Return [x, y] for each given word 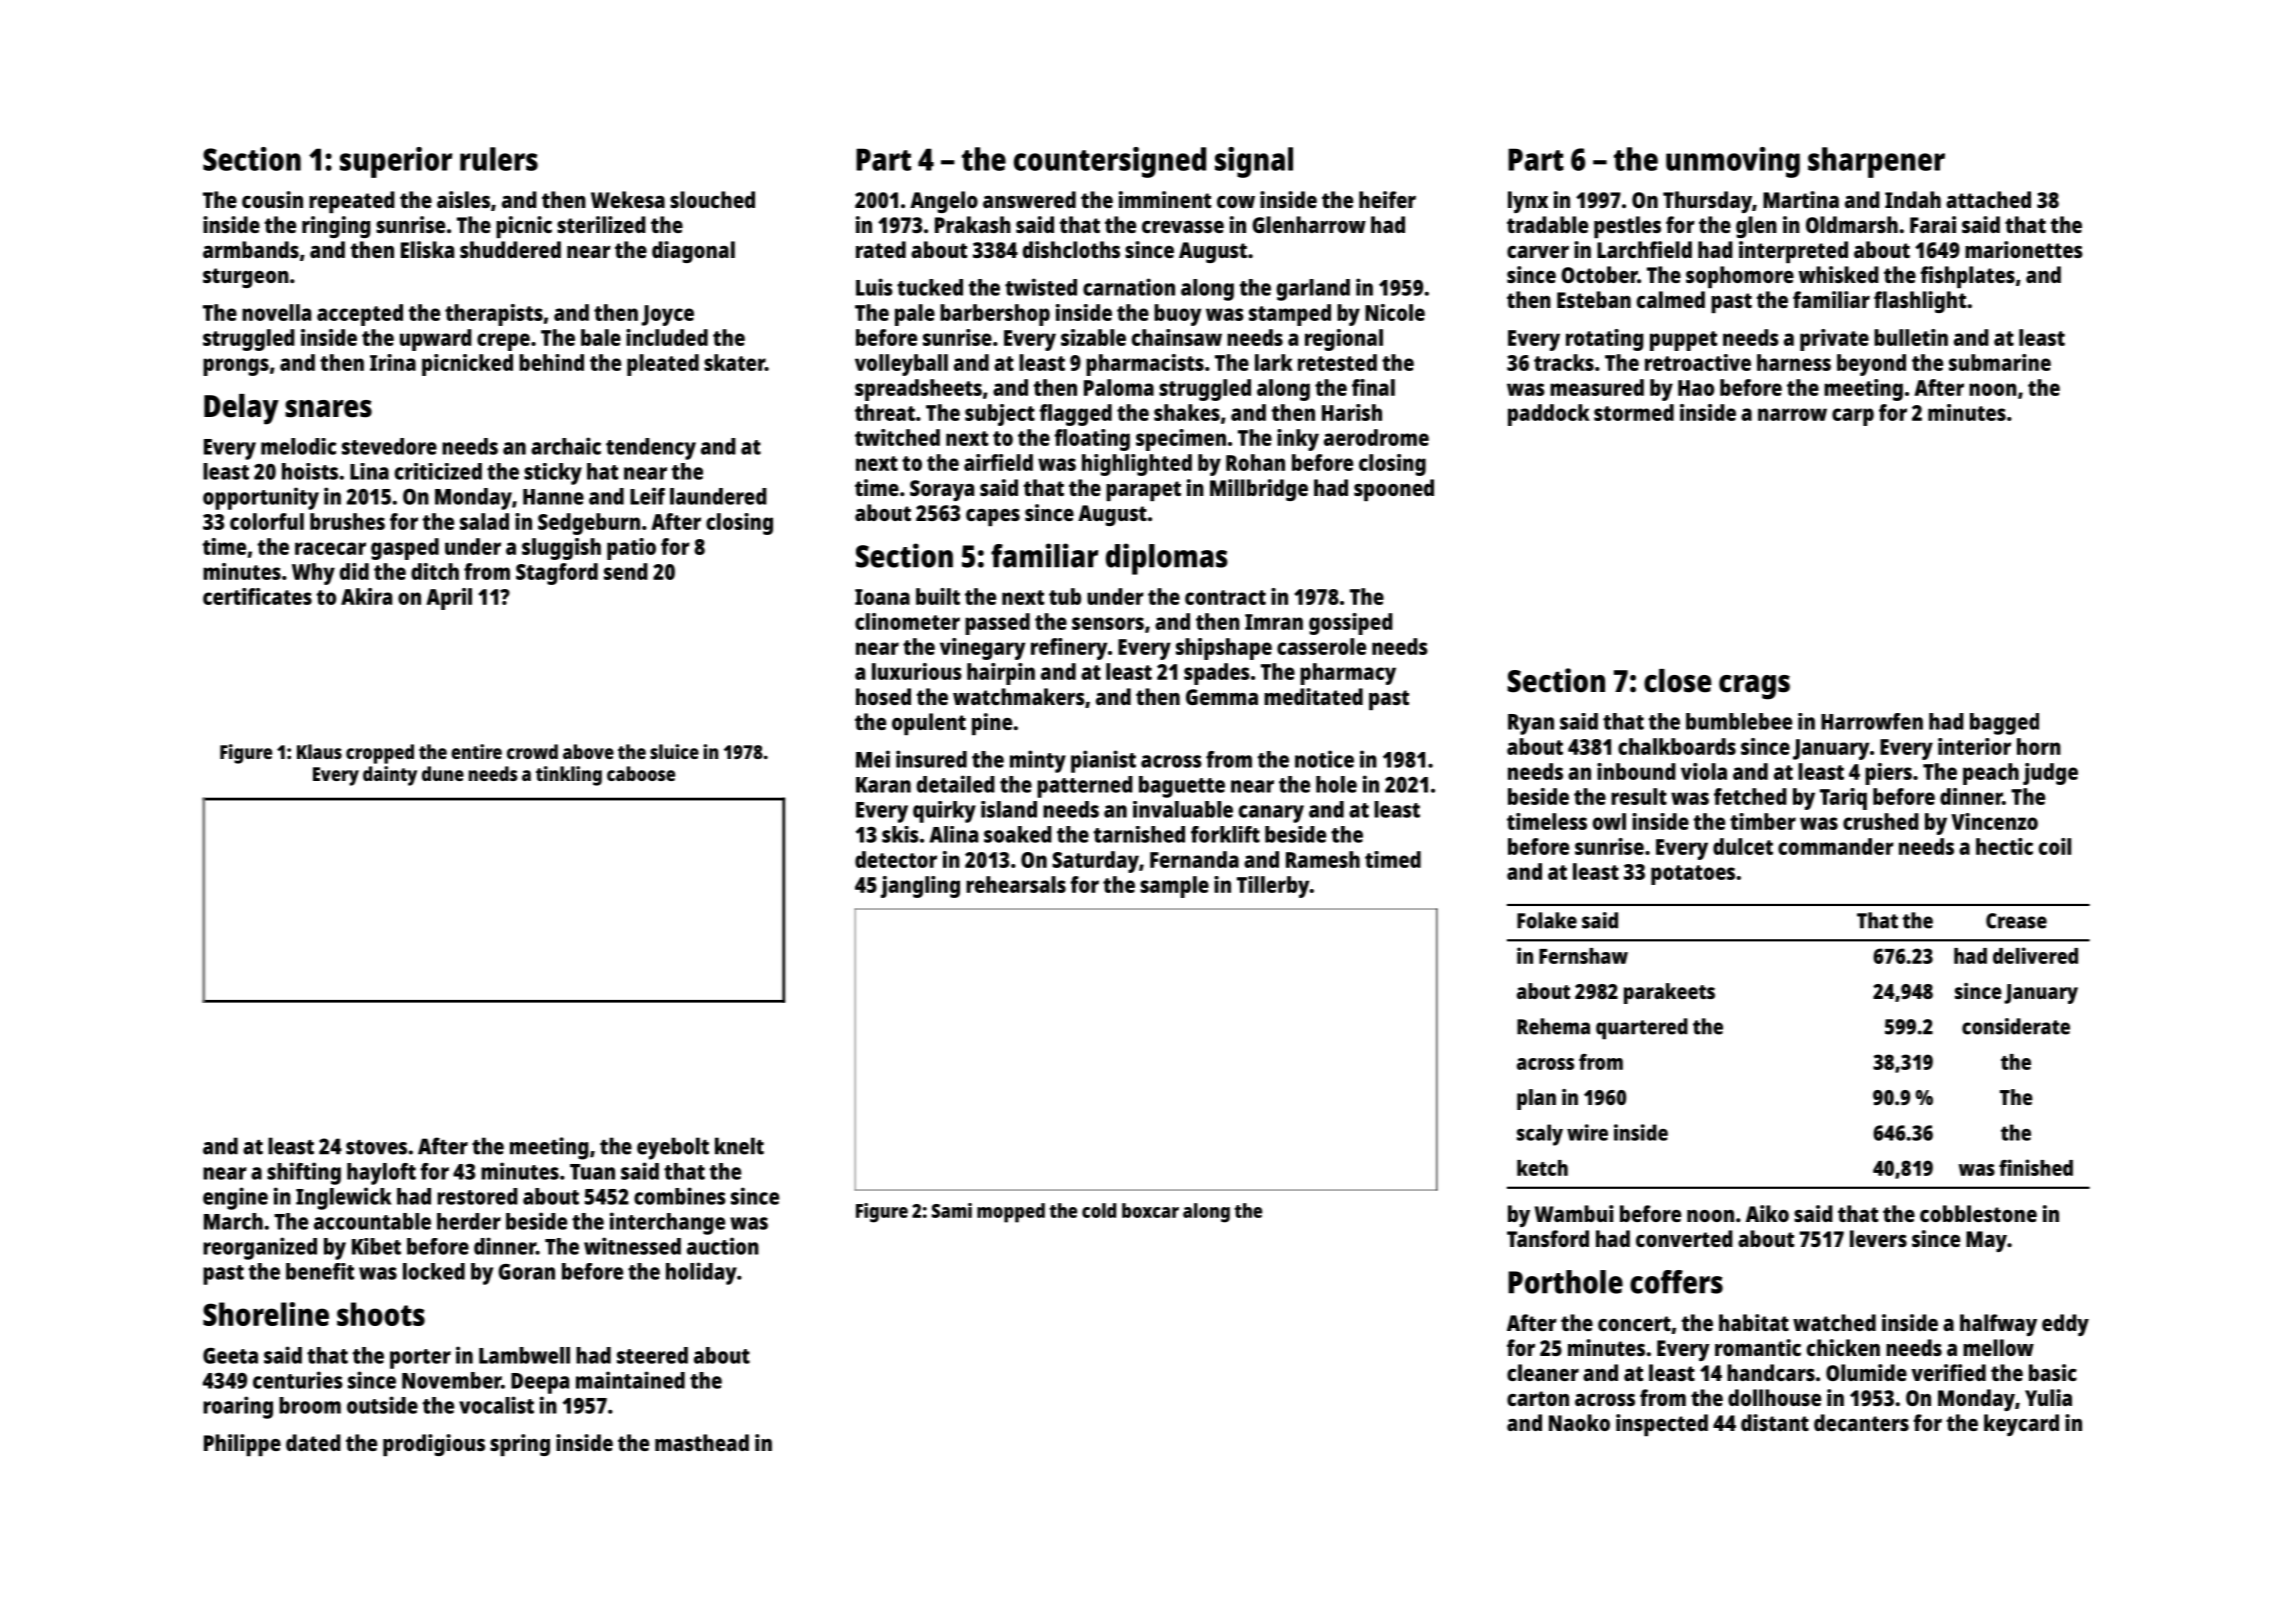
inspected [1662, 1425]
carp [1853, 417]
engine [235, 1198]
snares [328, 409]
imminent [1165, 199]
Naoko [1579, 1422]
